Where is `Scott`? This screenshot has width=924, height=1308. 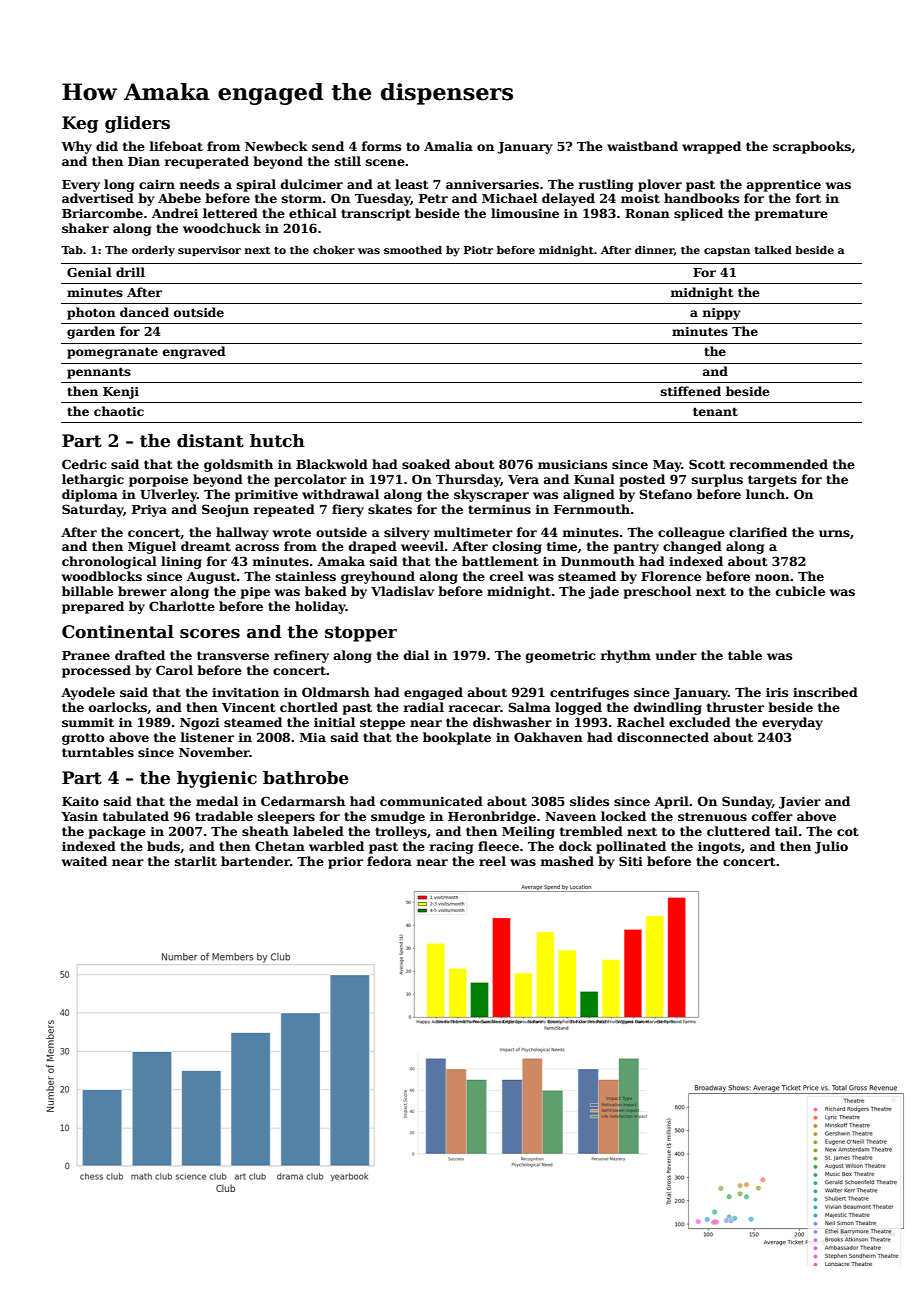 Scott is located at coordinates (707, 464).
